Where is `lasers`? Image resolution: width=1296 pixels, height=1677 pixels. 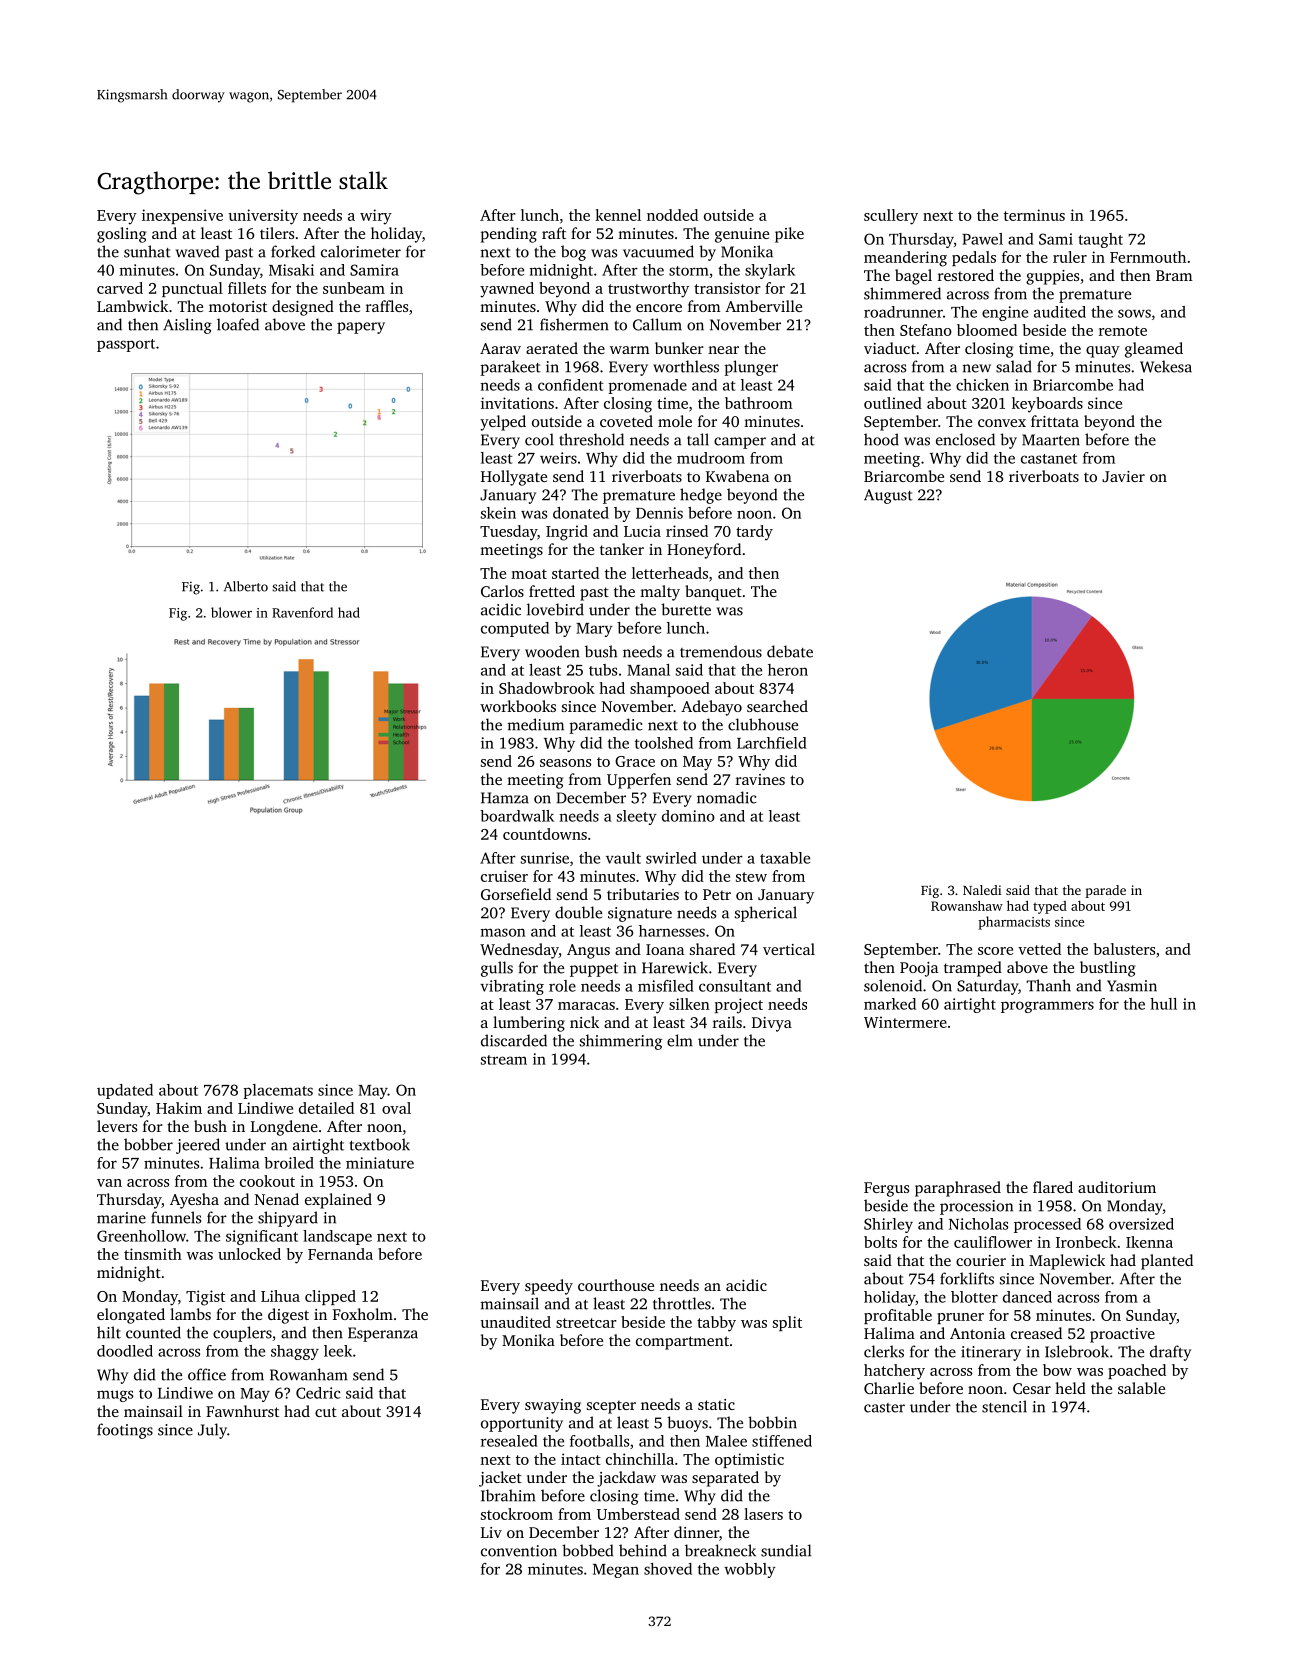 lasers is located at coordinates (763, 1514).
